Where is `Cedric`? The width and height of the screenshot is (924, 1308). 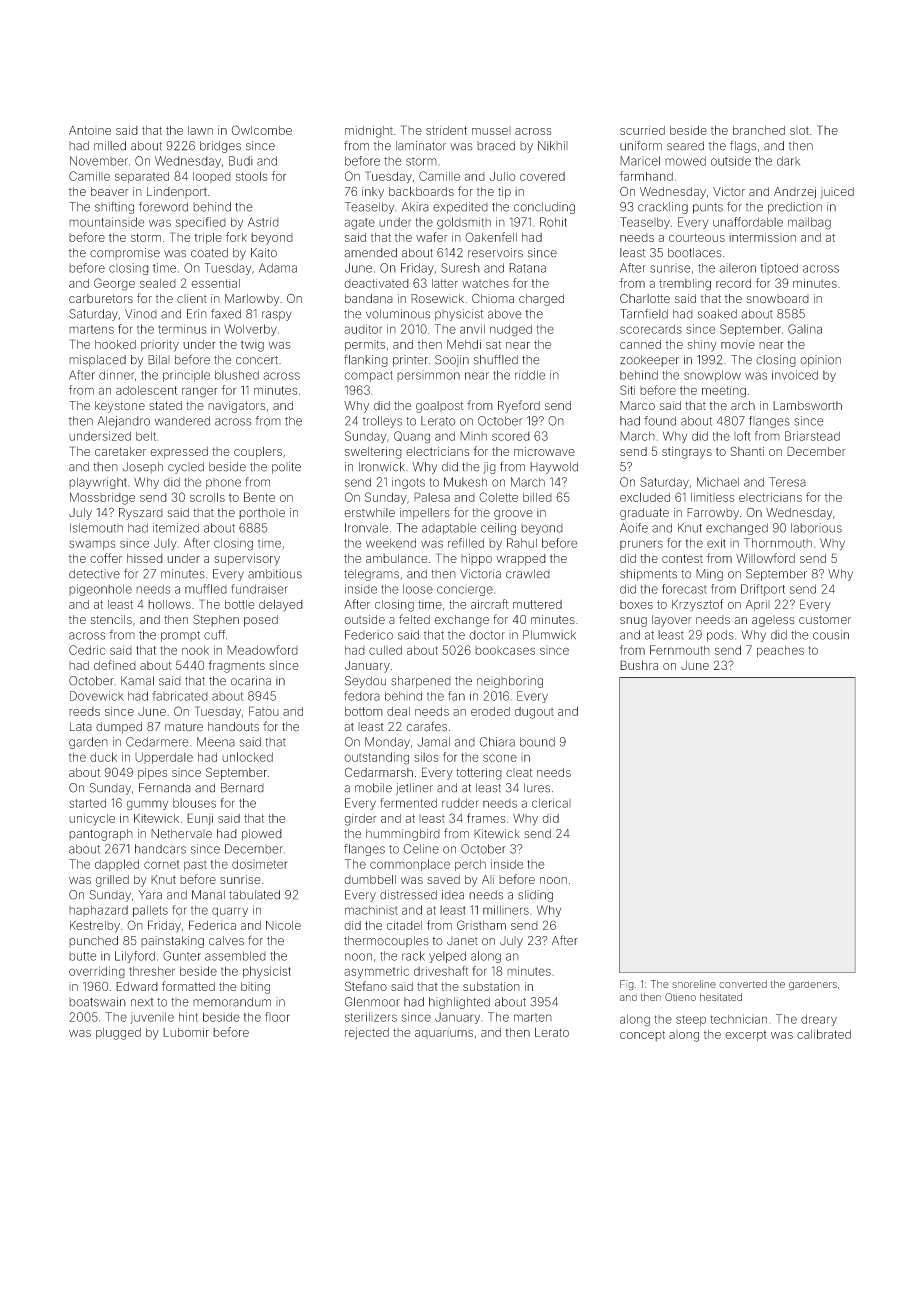 Cedric is located at coordinates (87, 650).
